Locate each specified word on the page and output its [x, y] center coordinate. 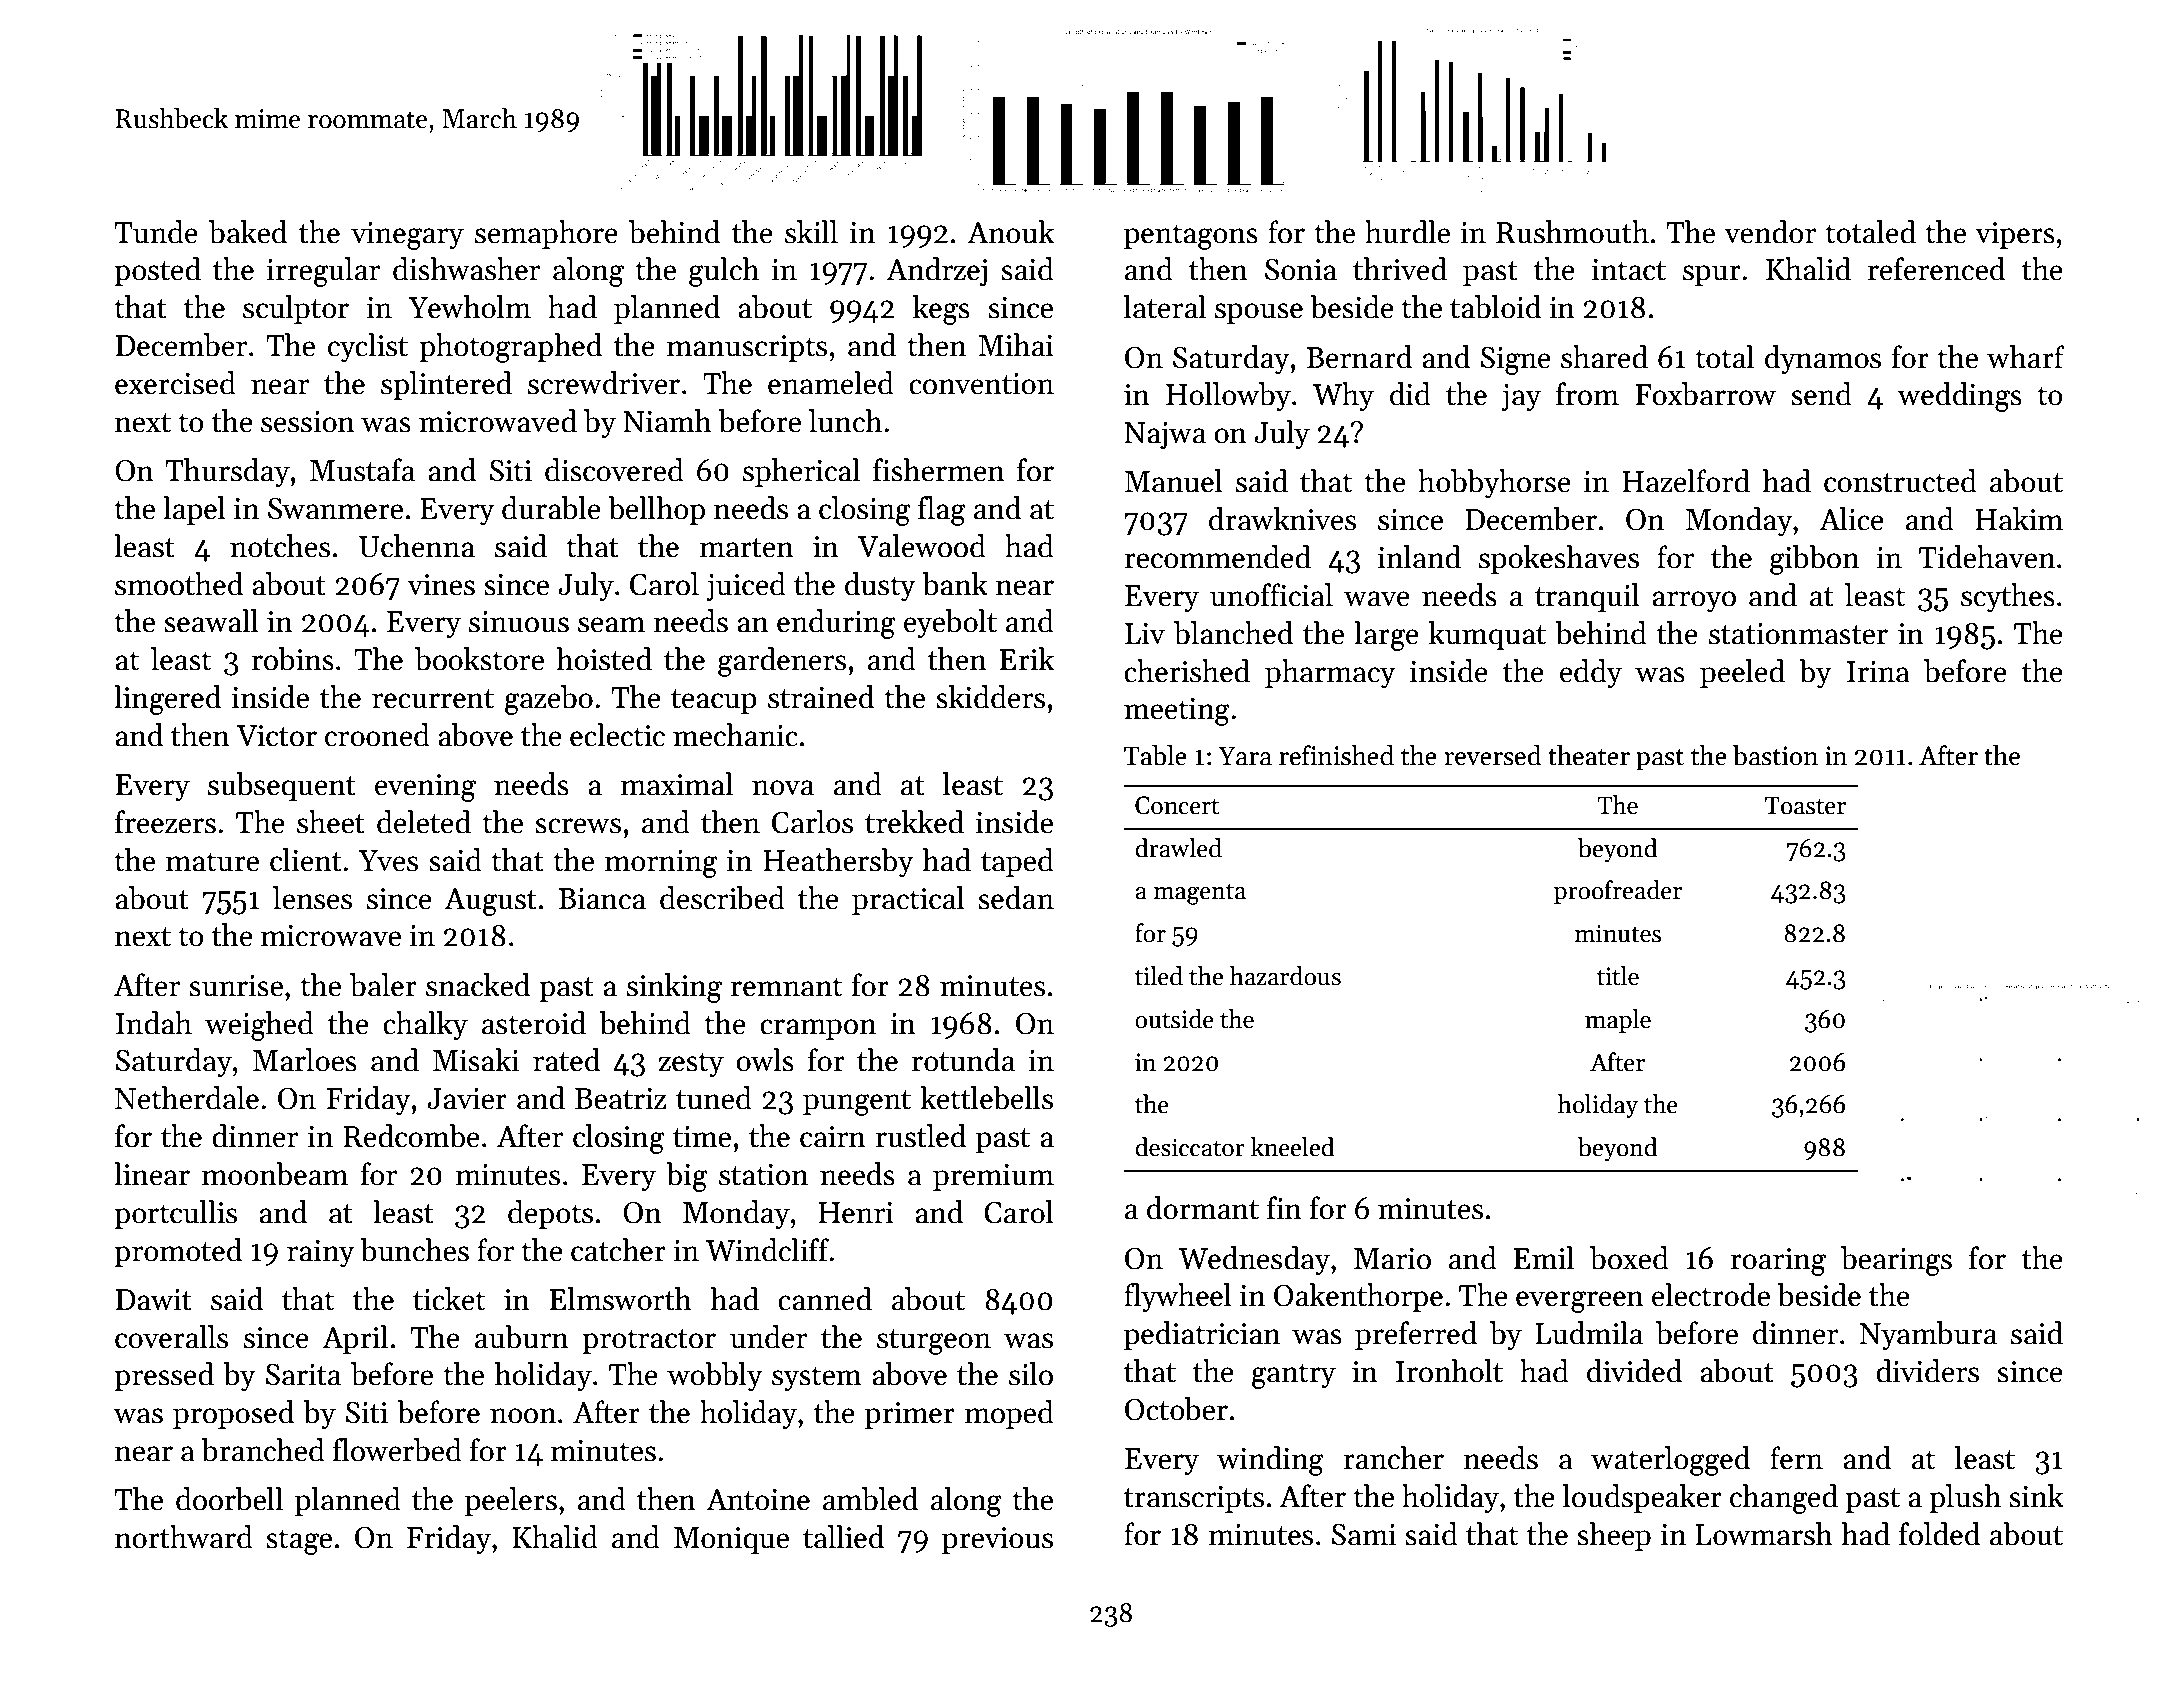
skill [811, 232]
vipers [2015, 235]
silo [1031, 1374]
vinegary [407, 236]
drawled [1178, 848]
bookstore [479, 659]
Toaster [1805, 805]
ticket [449, 1299]
